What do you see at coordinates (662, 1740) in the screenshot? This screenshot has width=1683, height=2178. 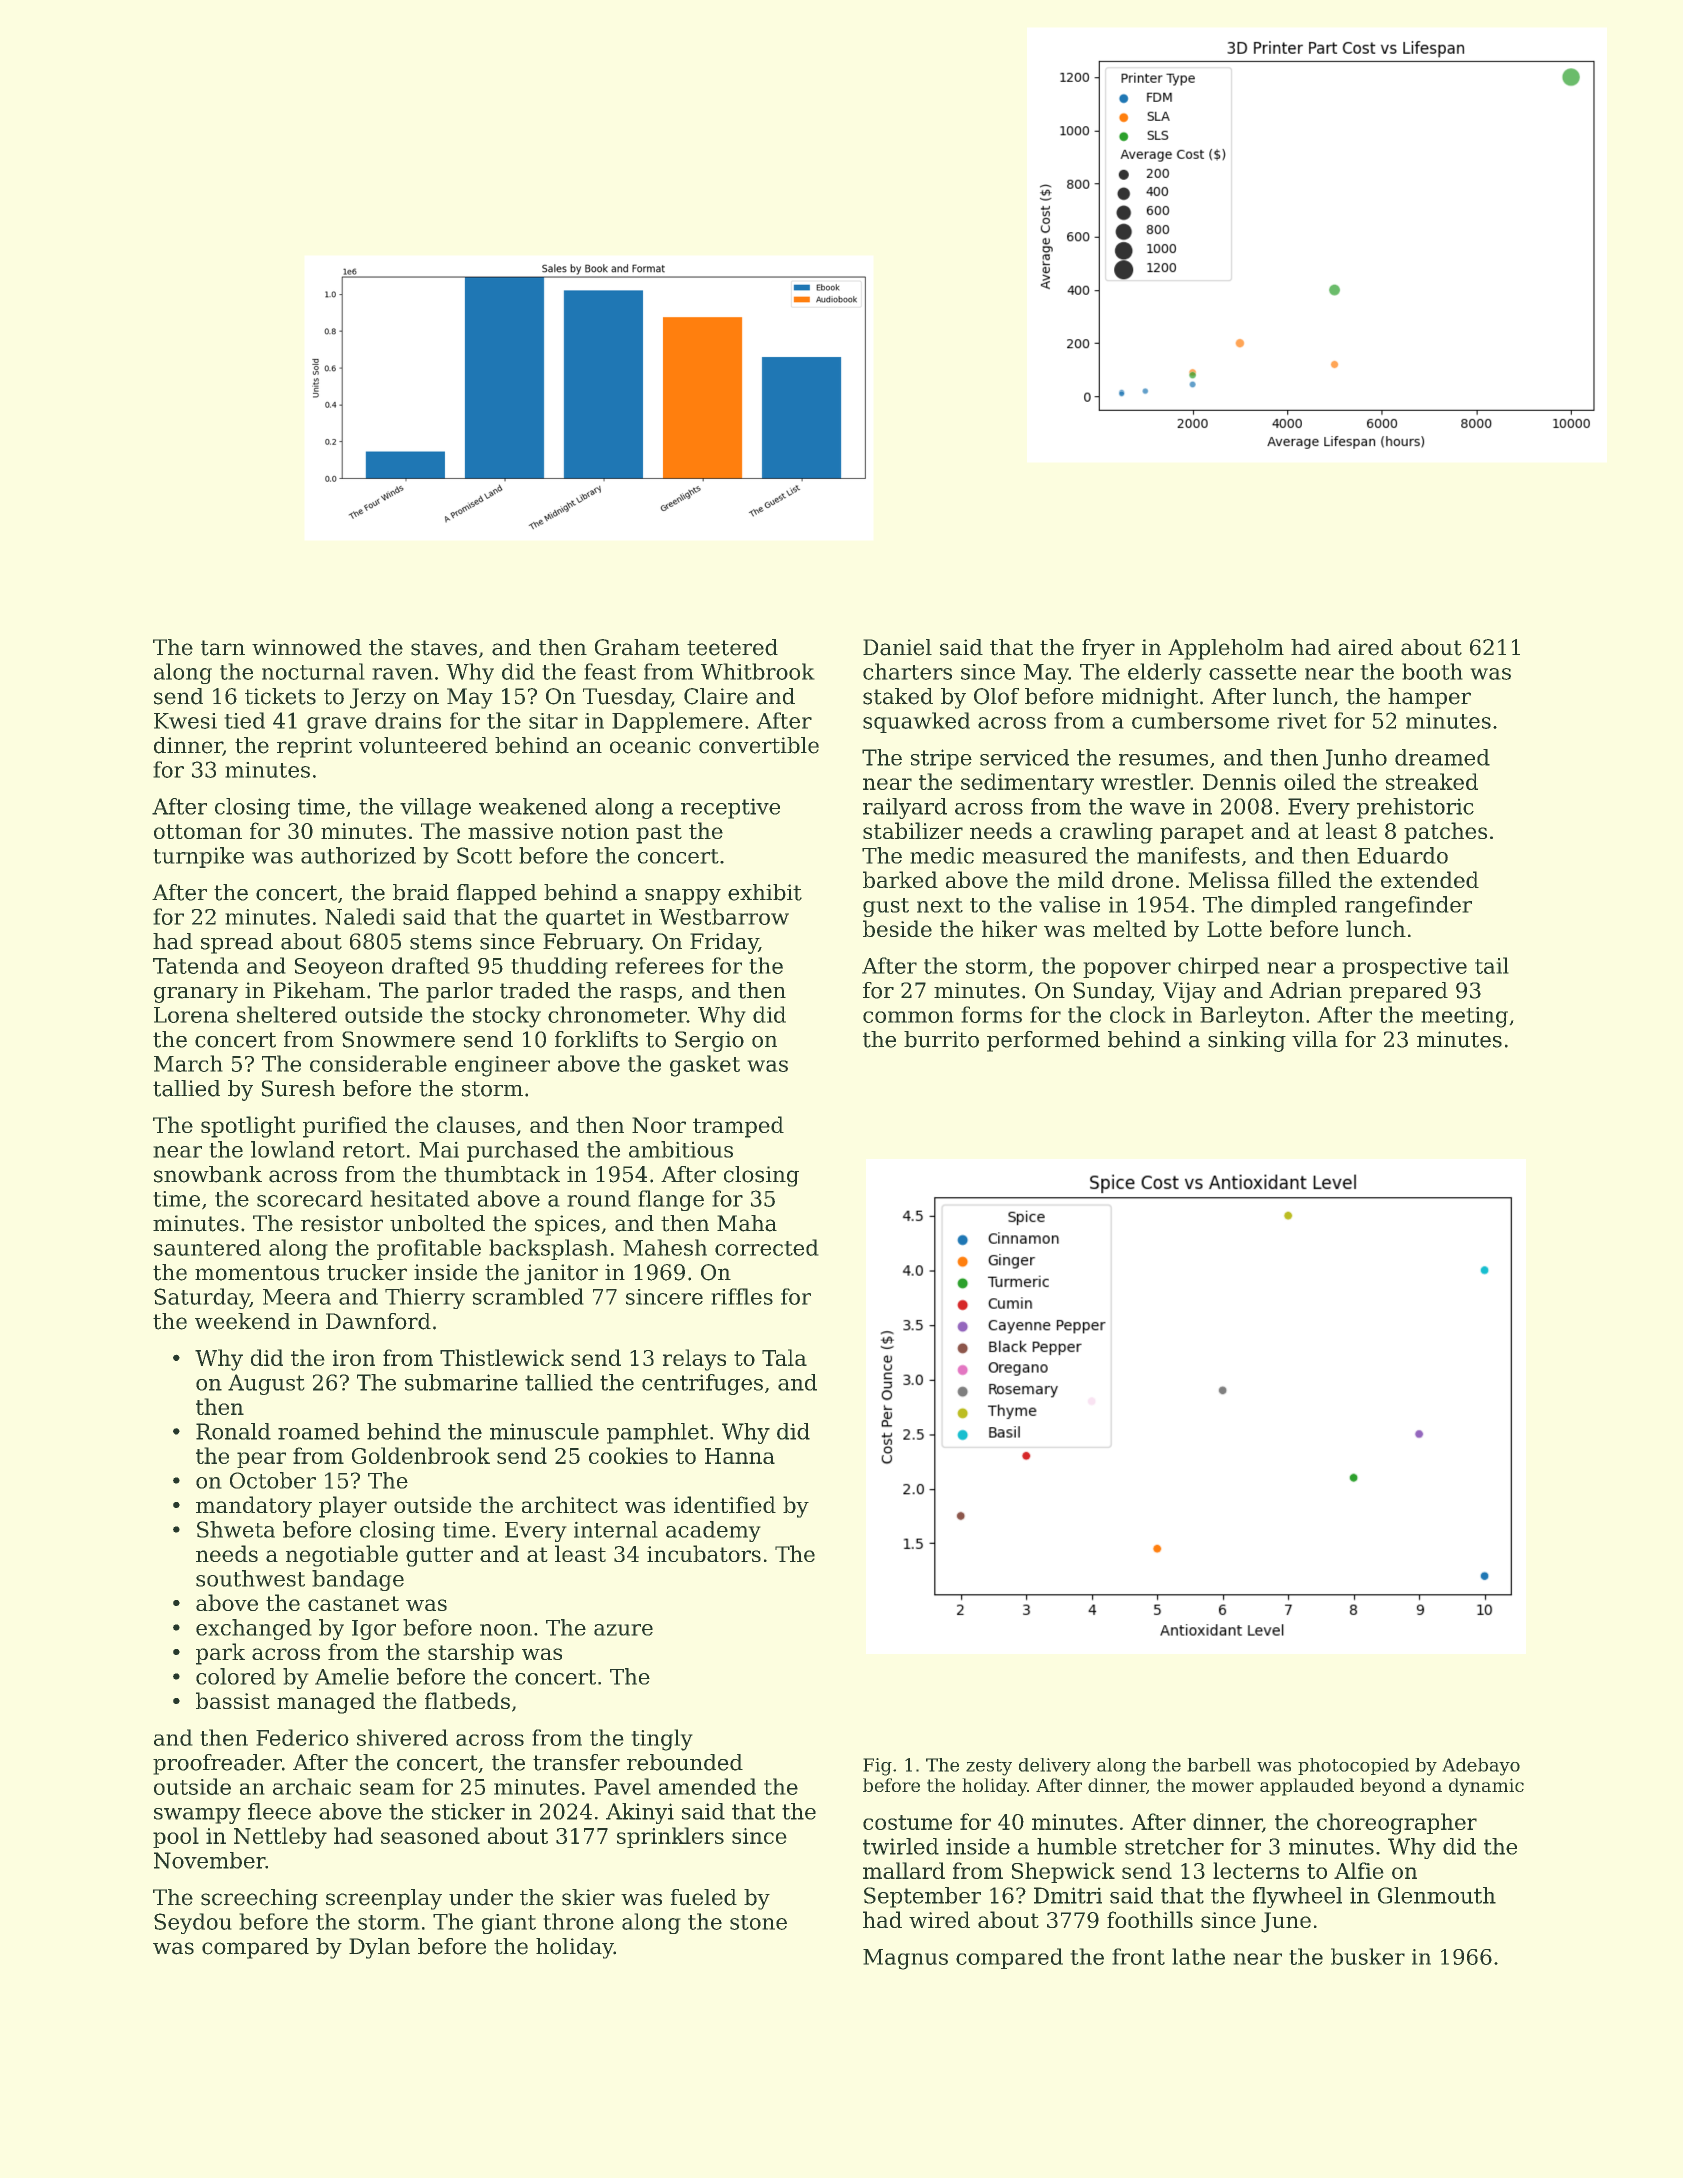 I see `tingly` at bounding box center [662, 1740].
